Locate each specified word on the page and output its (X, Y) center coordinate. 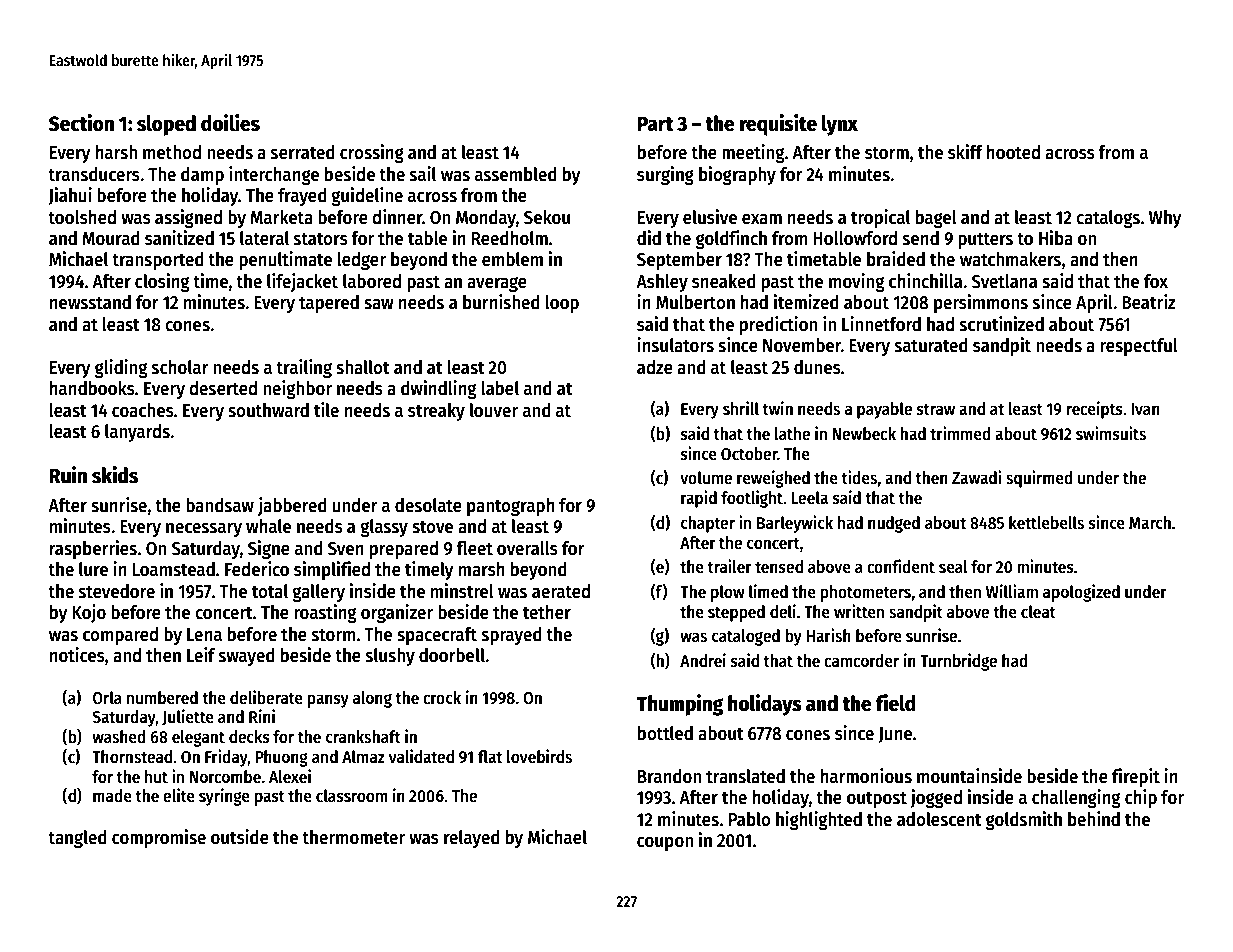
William (1012, 591)
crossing (372, 153)
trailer (729, 566)
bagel (936, 219)
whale (268, 526)
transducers (94, 174)
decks (249, 737)
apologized (1081, 593)
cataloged (746, 637)
